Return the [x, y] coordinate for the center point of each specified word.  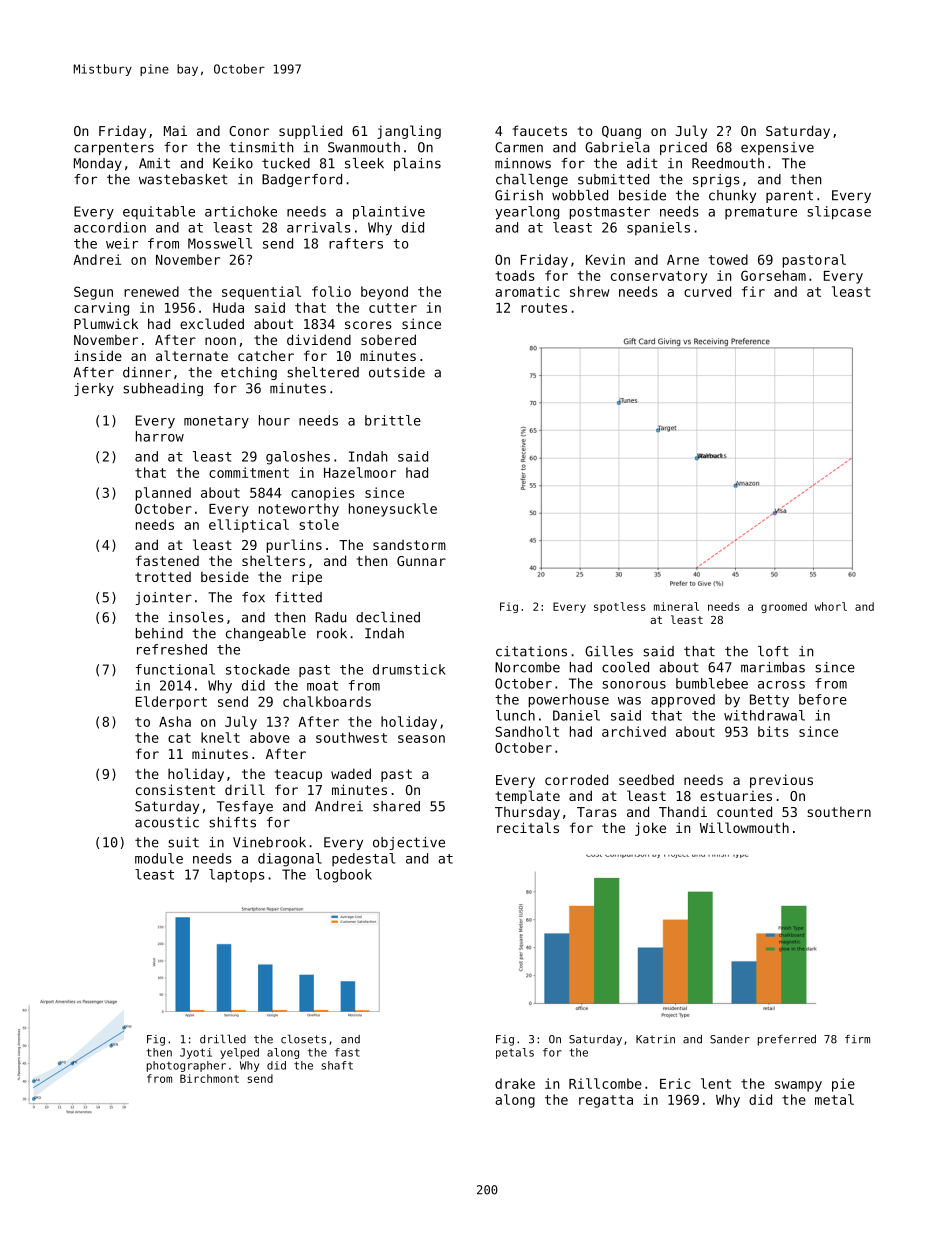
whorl [830, 606]
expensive [777, 148]
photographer [186, 1066]
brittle [393, 420]
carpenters [114, 148]
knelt [220, 737]
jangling [409, 132]
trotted [163, 577]
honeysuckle [393, 510]
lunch [515, 715]
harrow [160, 436]
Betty [769, 701]
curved [707, 291]
